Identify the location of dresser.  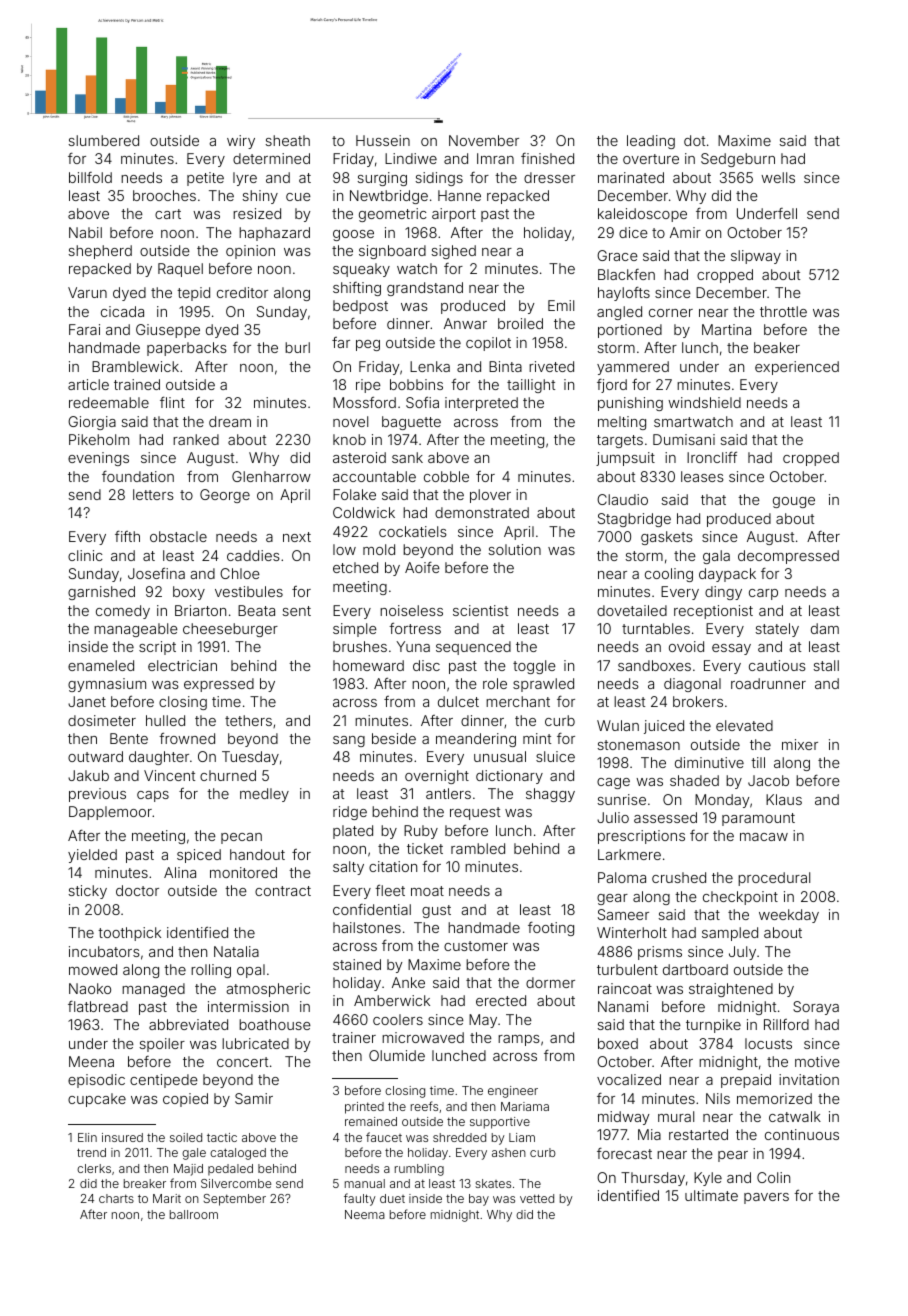
(549, 177).
